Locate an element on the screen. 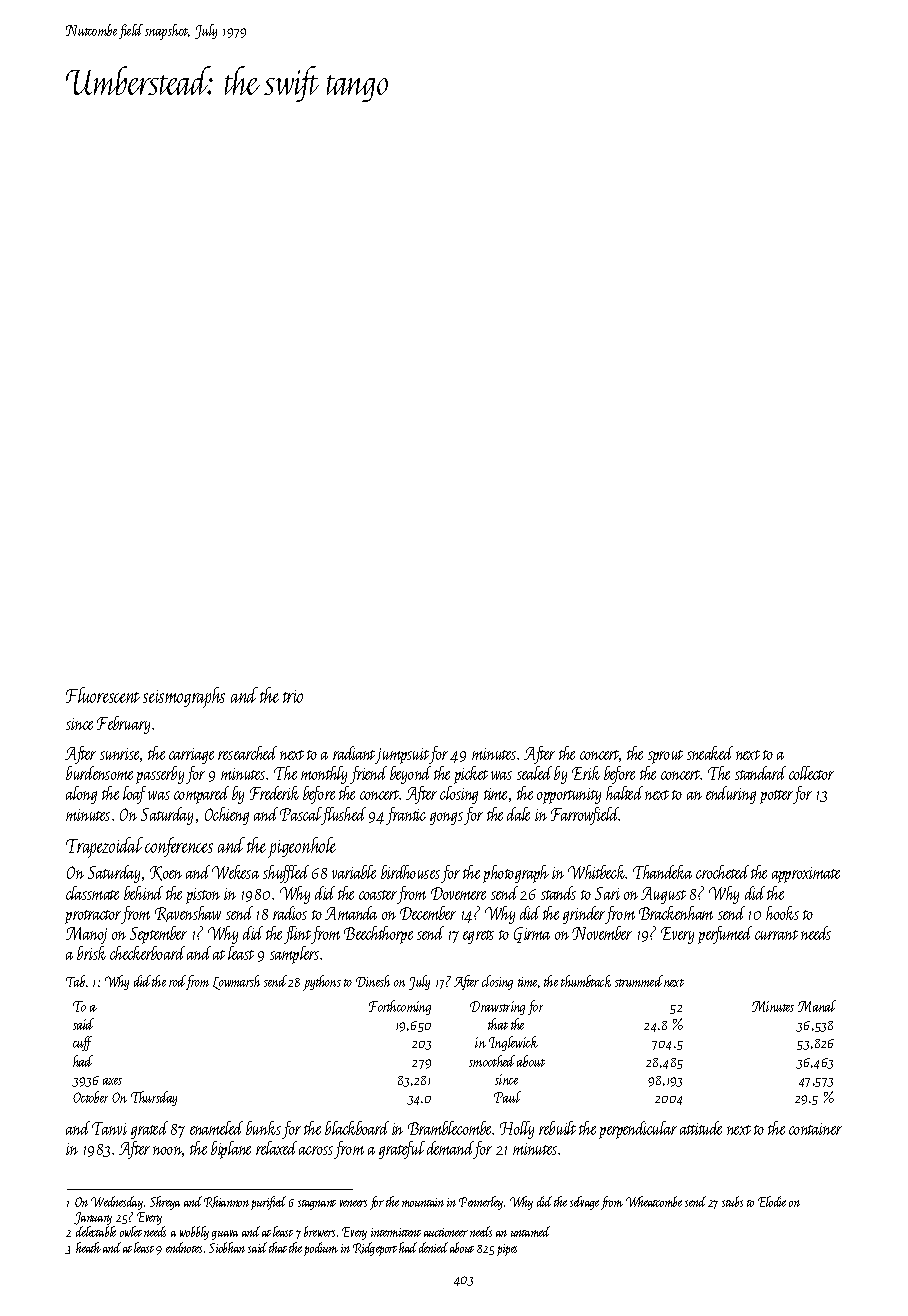  collector is located at coordinates (811, 773).
